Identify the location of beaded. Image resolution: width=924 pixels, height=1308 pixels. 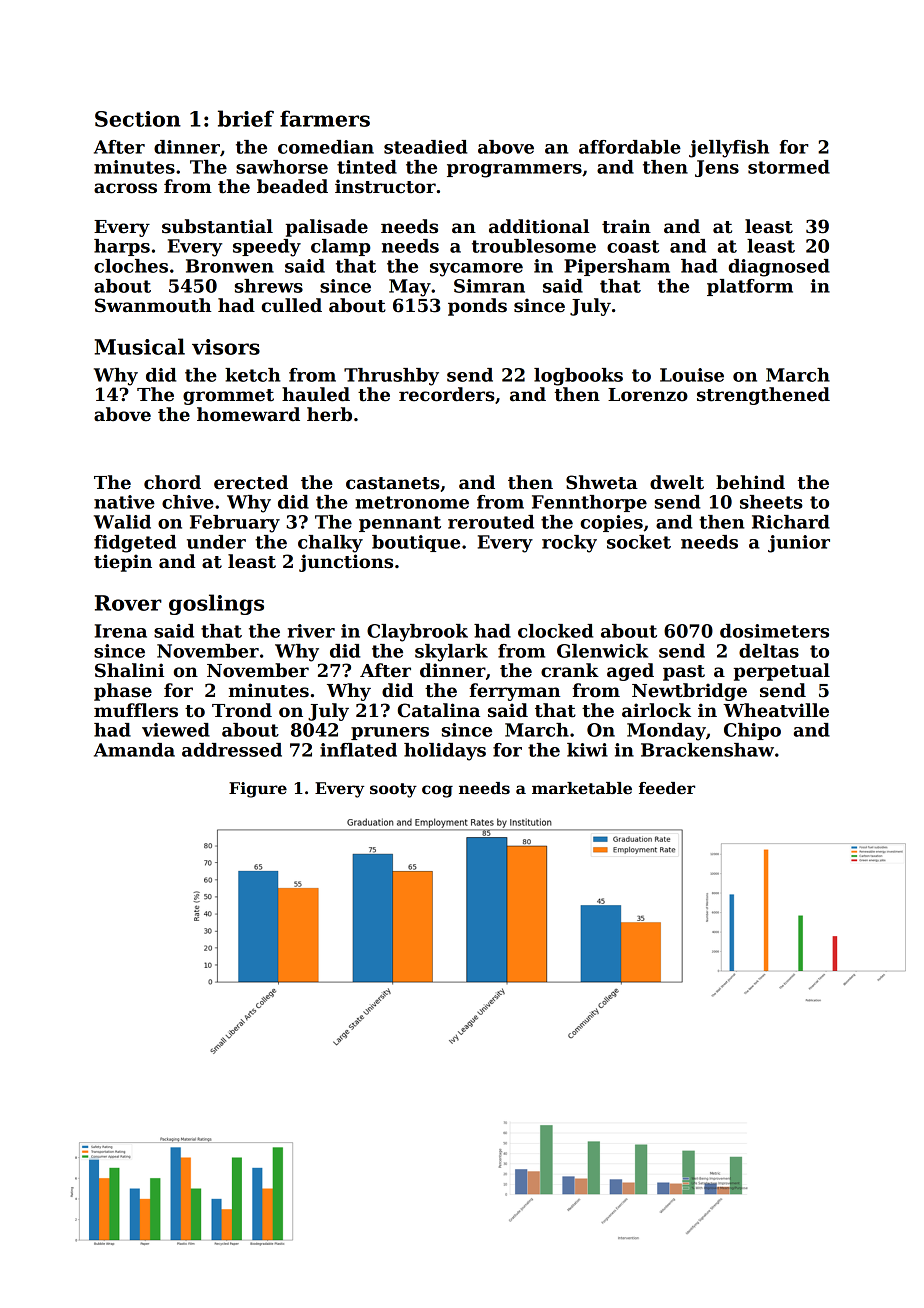
(292, 186).
